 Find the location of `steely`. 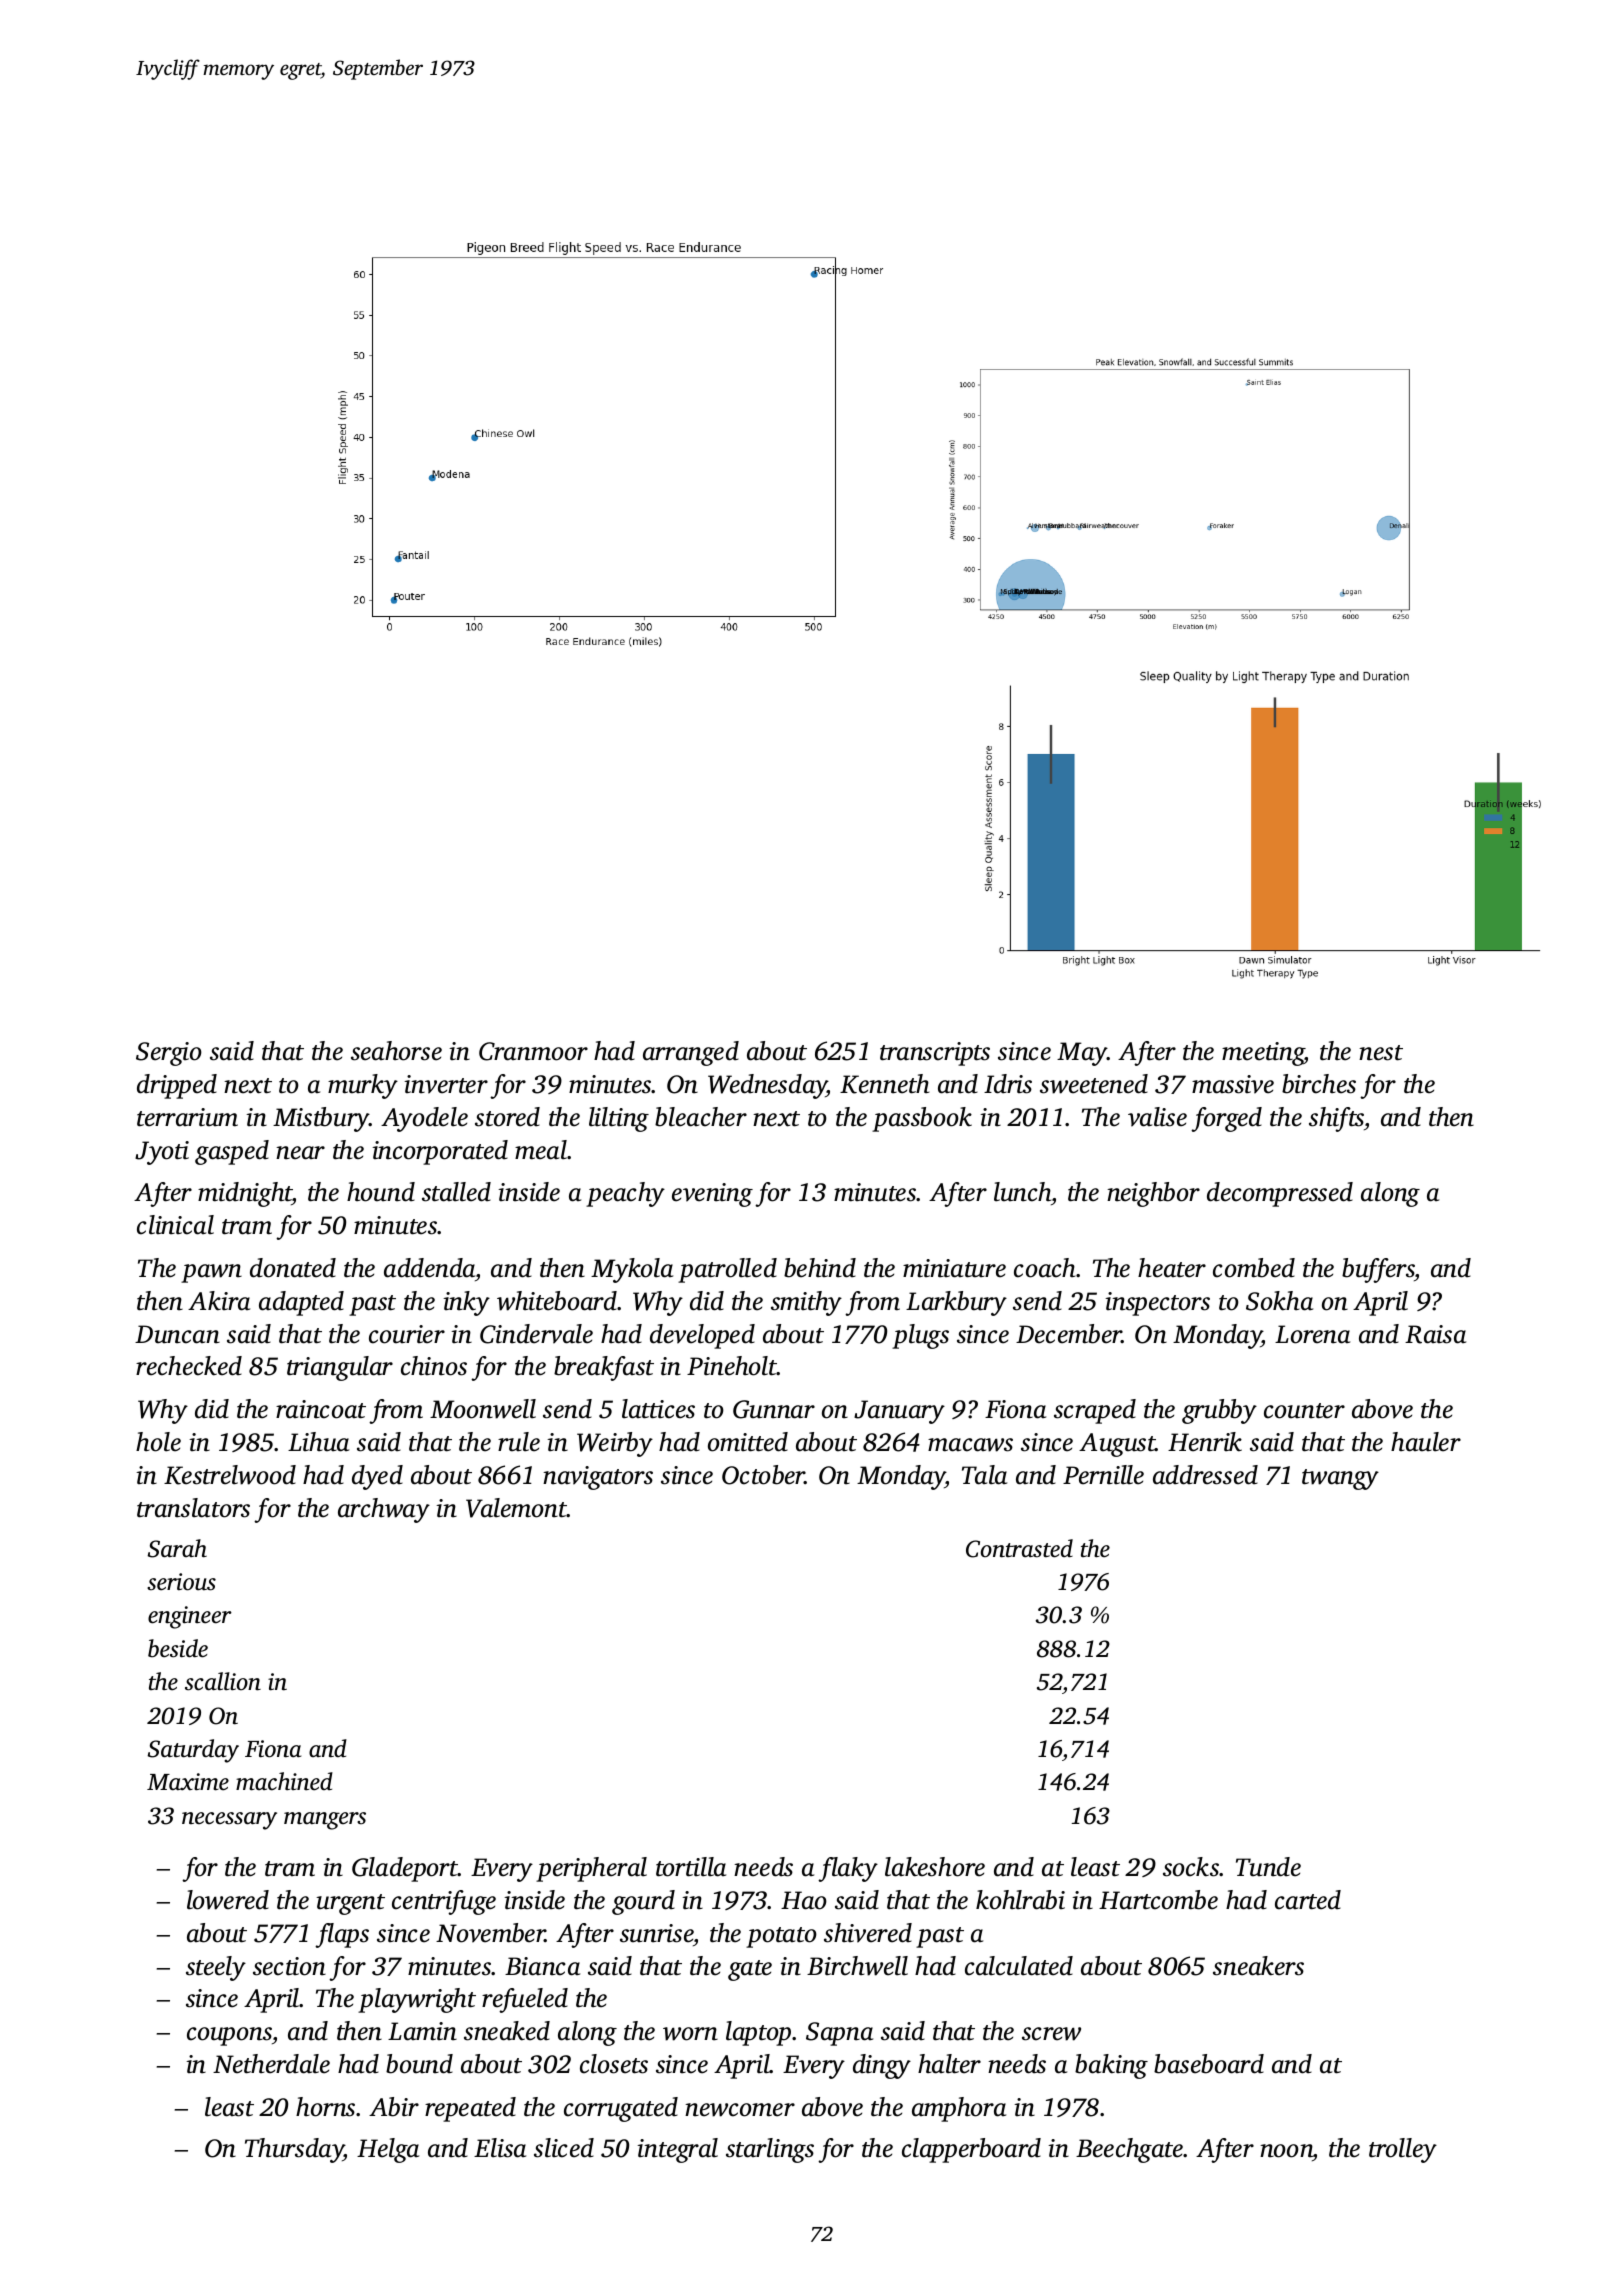

steely is located at coordinates (216, 1968).
